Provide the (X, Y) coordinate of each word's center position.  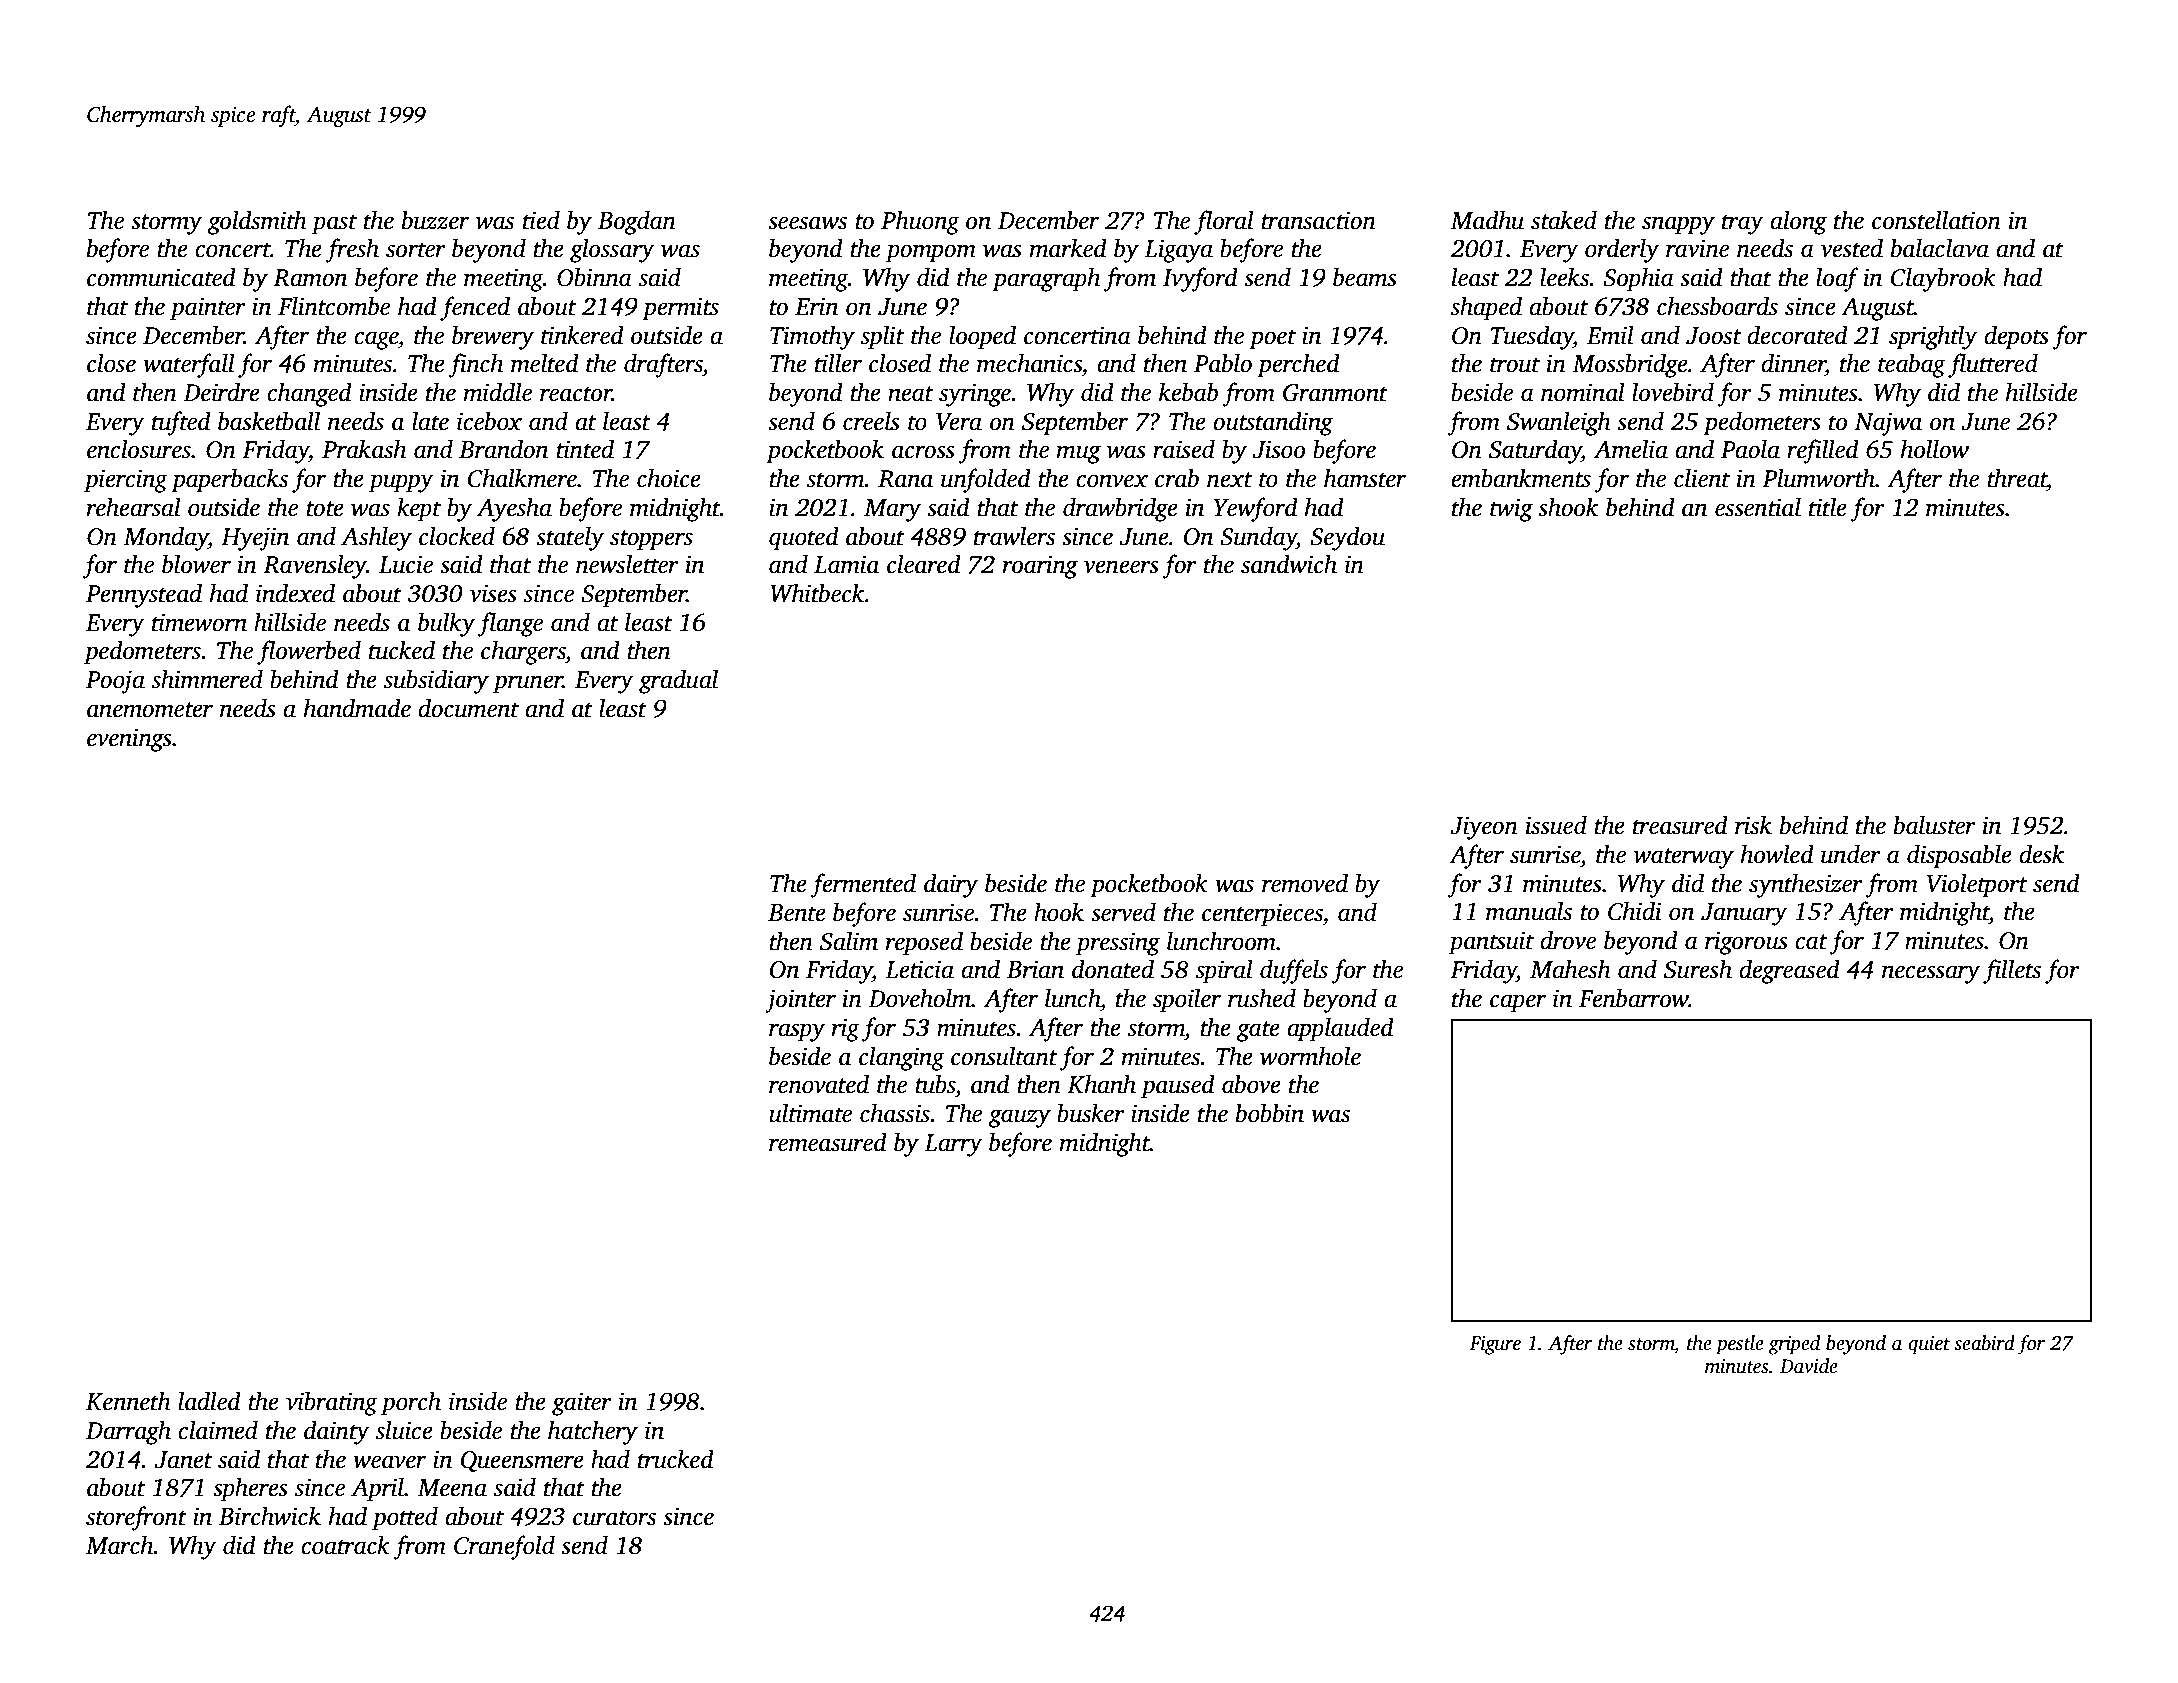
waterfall (189, 365)
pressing (1118, 944)
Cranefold (504, 1547)
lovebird (1673, 392)
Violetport (1977, 885)
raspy (797, 1032)
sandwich (1289, 564)
